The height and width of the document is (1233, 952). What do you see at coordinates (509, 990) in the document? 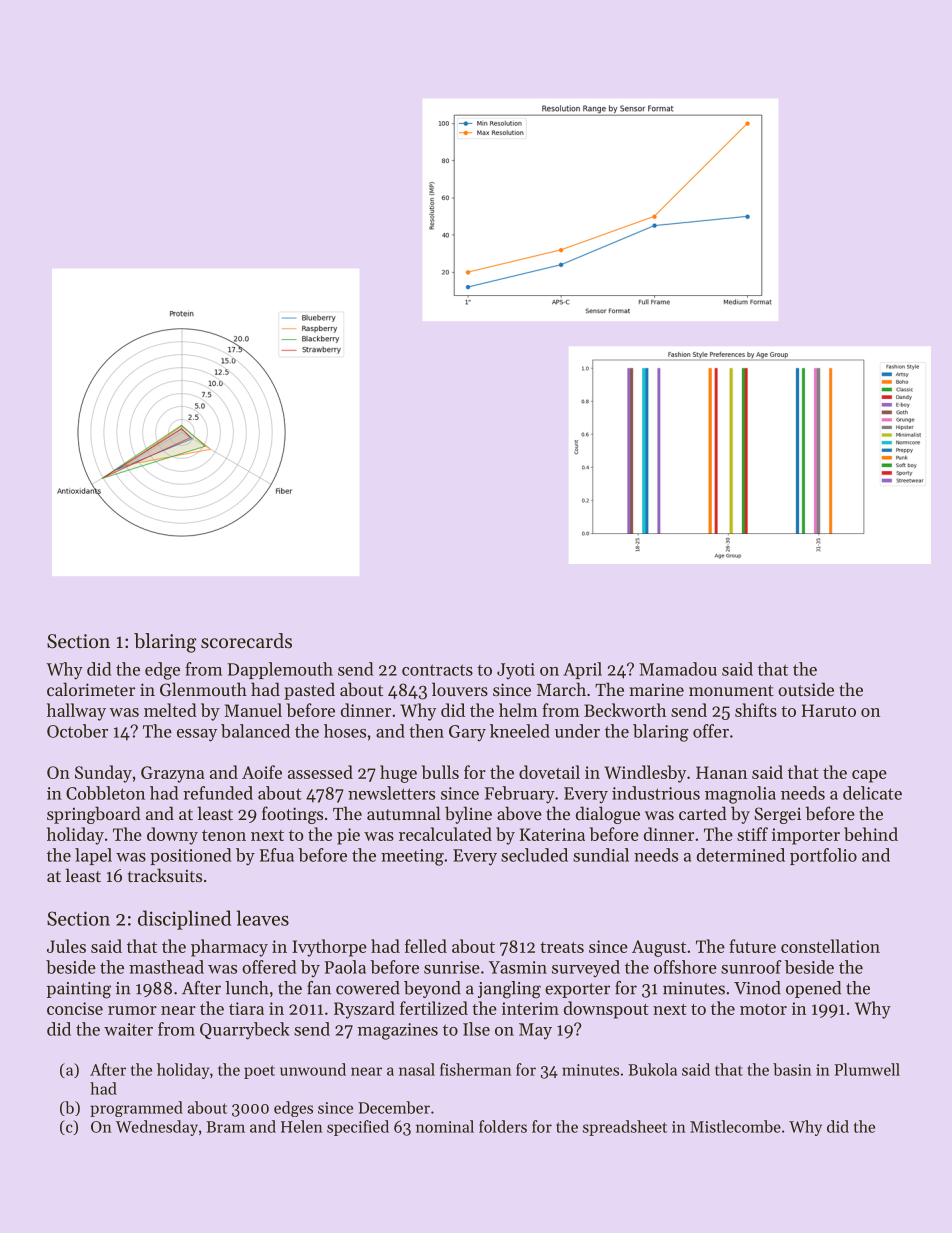
I see `jangling` at bounding box center [509, 990].
